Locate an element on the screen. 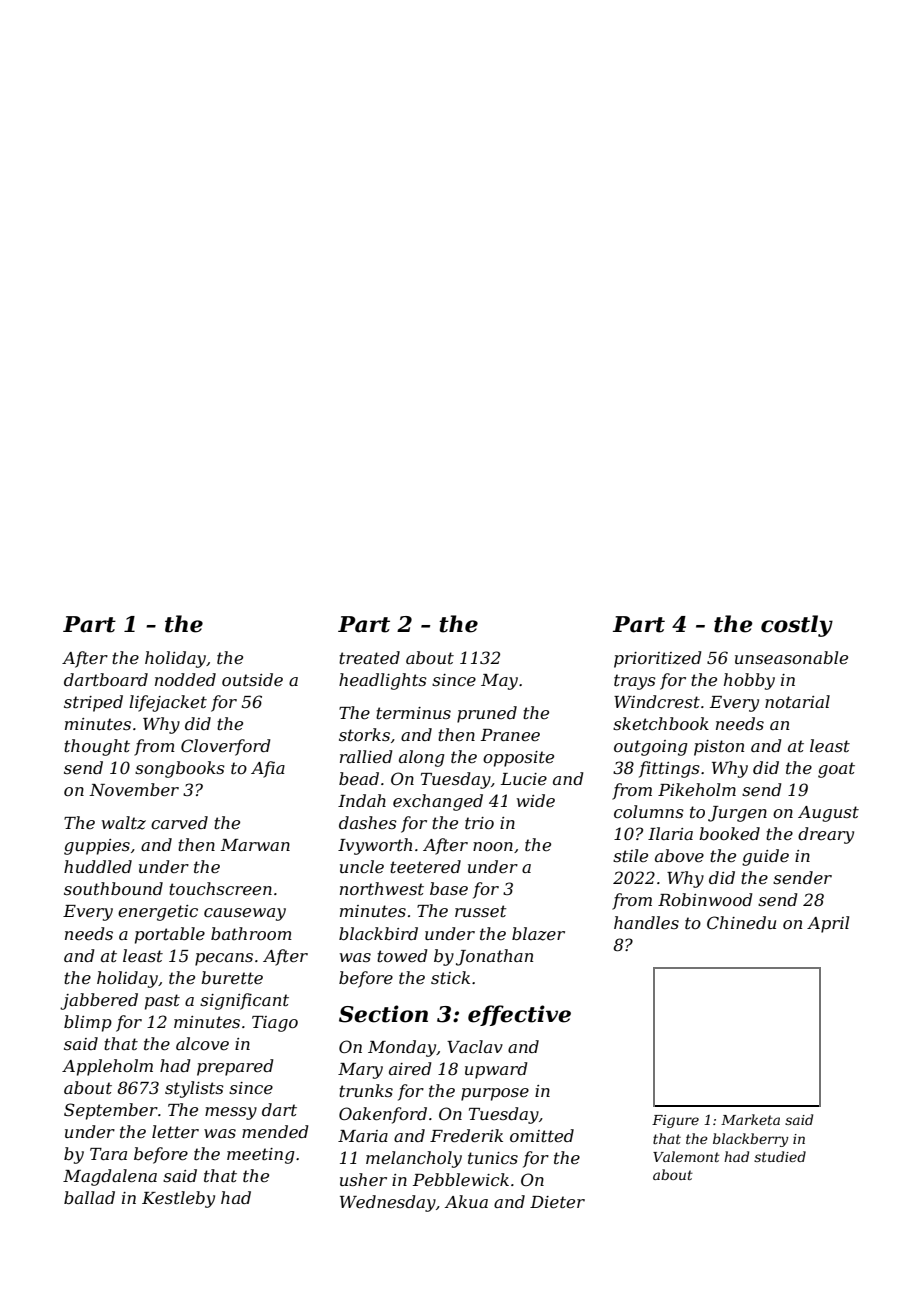  costly is located at coordinates (797, 626).
